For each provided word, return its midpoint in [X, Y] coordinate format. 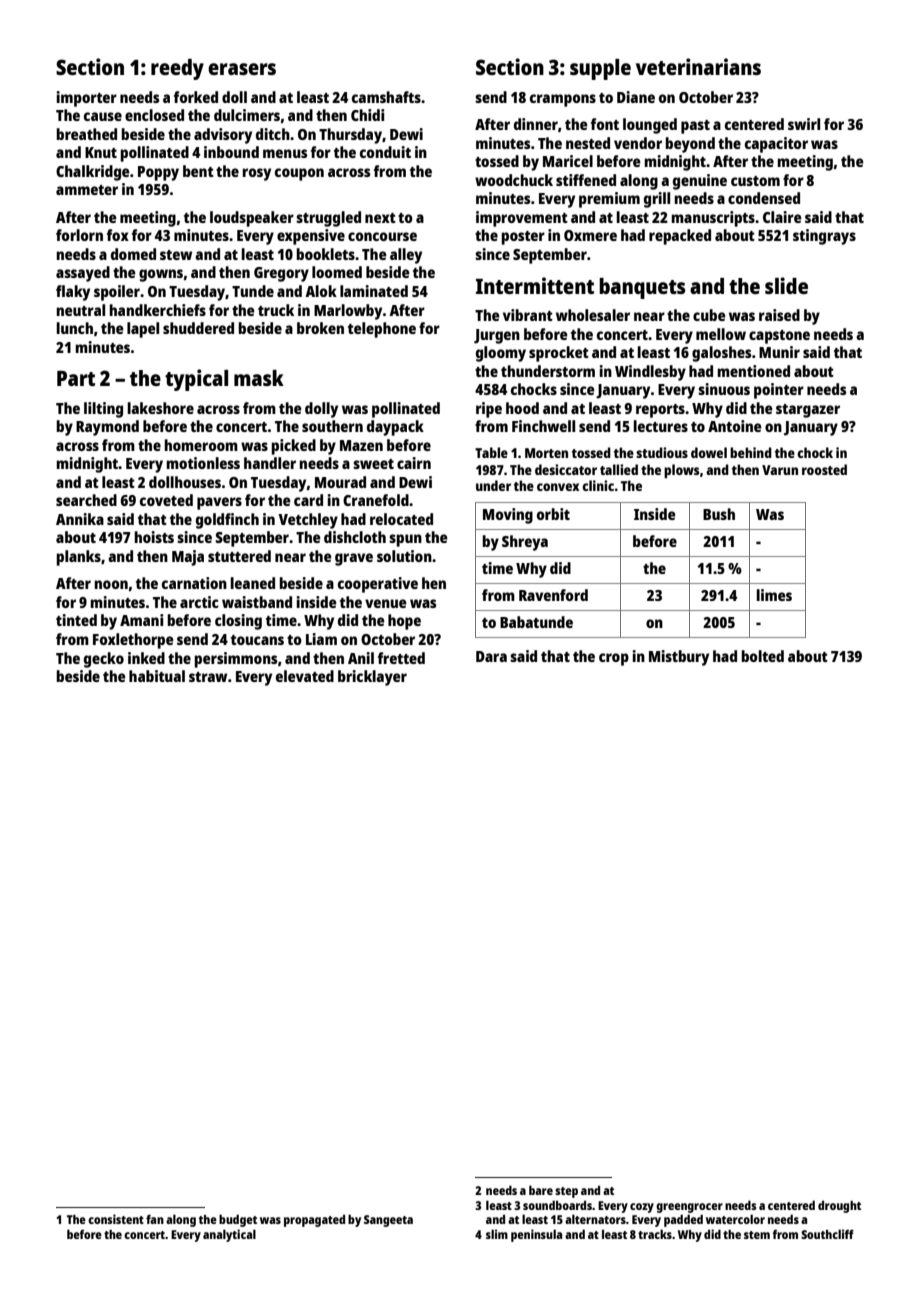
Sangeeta [388, 1221]
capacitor [776, 145]
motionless [203, 463]
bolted [762, 656]
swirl [804, 124]
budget [238, 1220]
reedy [177, 69]
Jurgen [497, 336]
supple [600, 69]
